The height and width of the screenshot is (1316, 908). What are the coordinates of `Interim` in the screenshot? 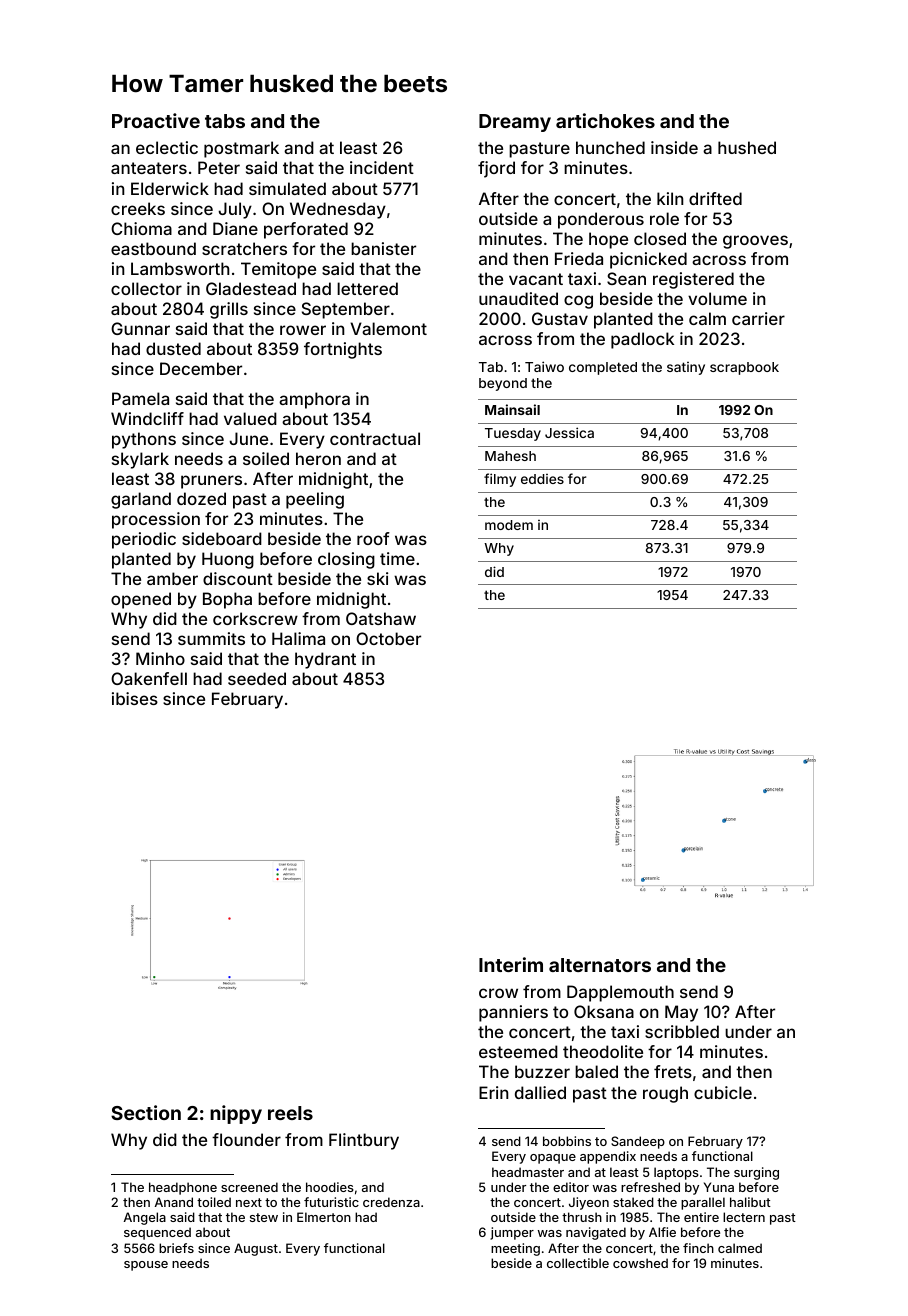 It's located at (511, 964).
